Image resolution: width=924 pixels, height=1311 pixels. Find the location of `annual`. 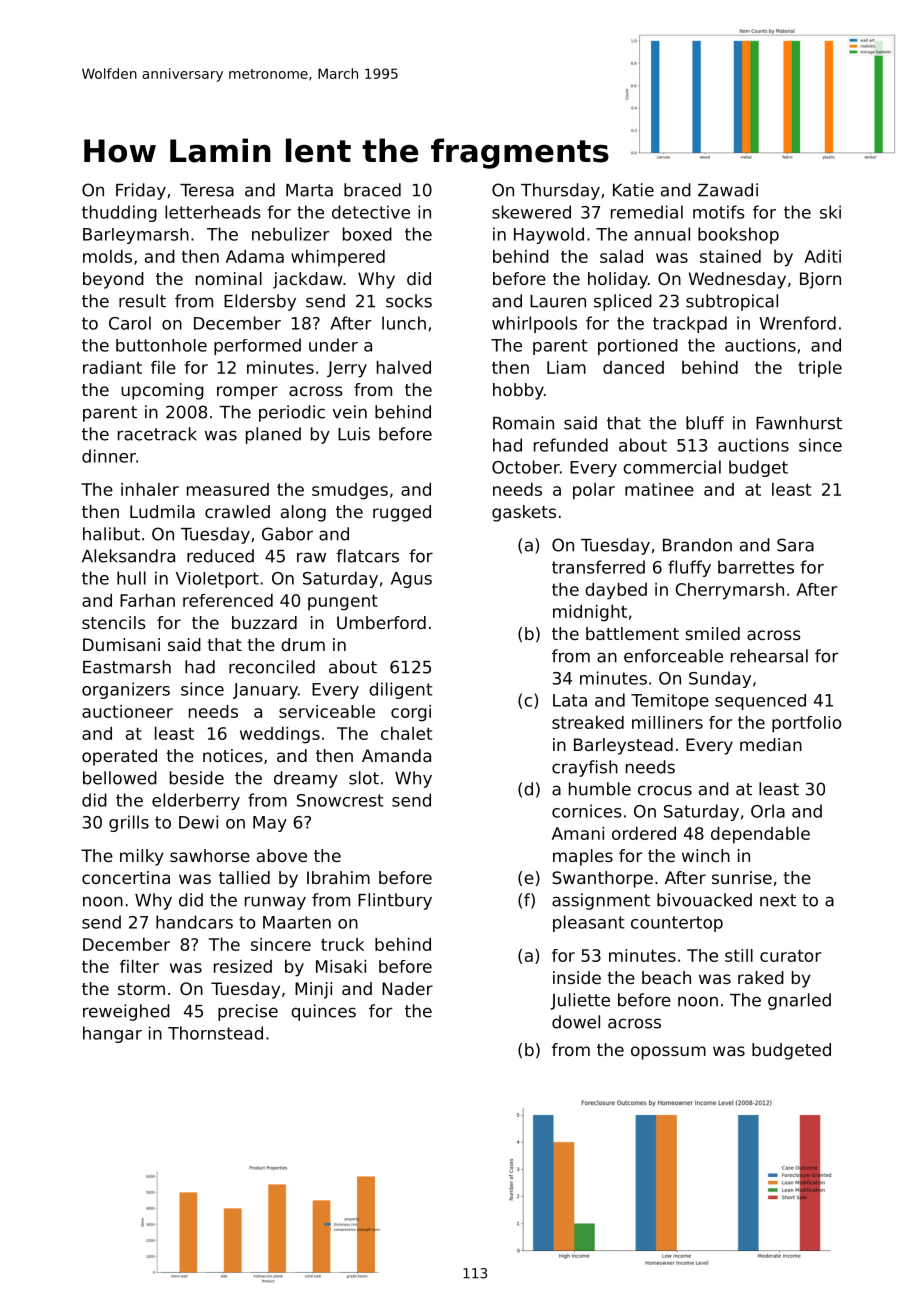

annual is located at coordinates (662, 234).
